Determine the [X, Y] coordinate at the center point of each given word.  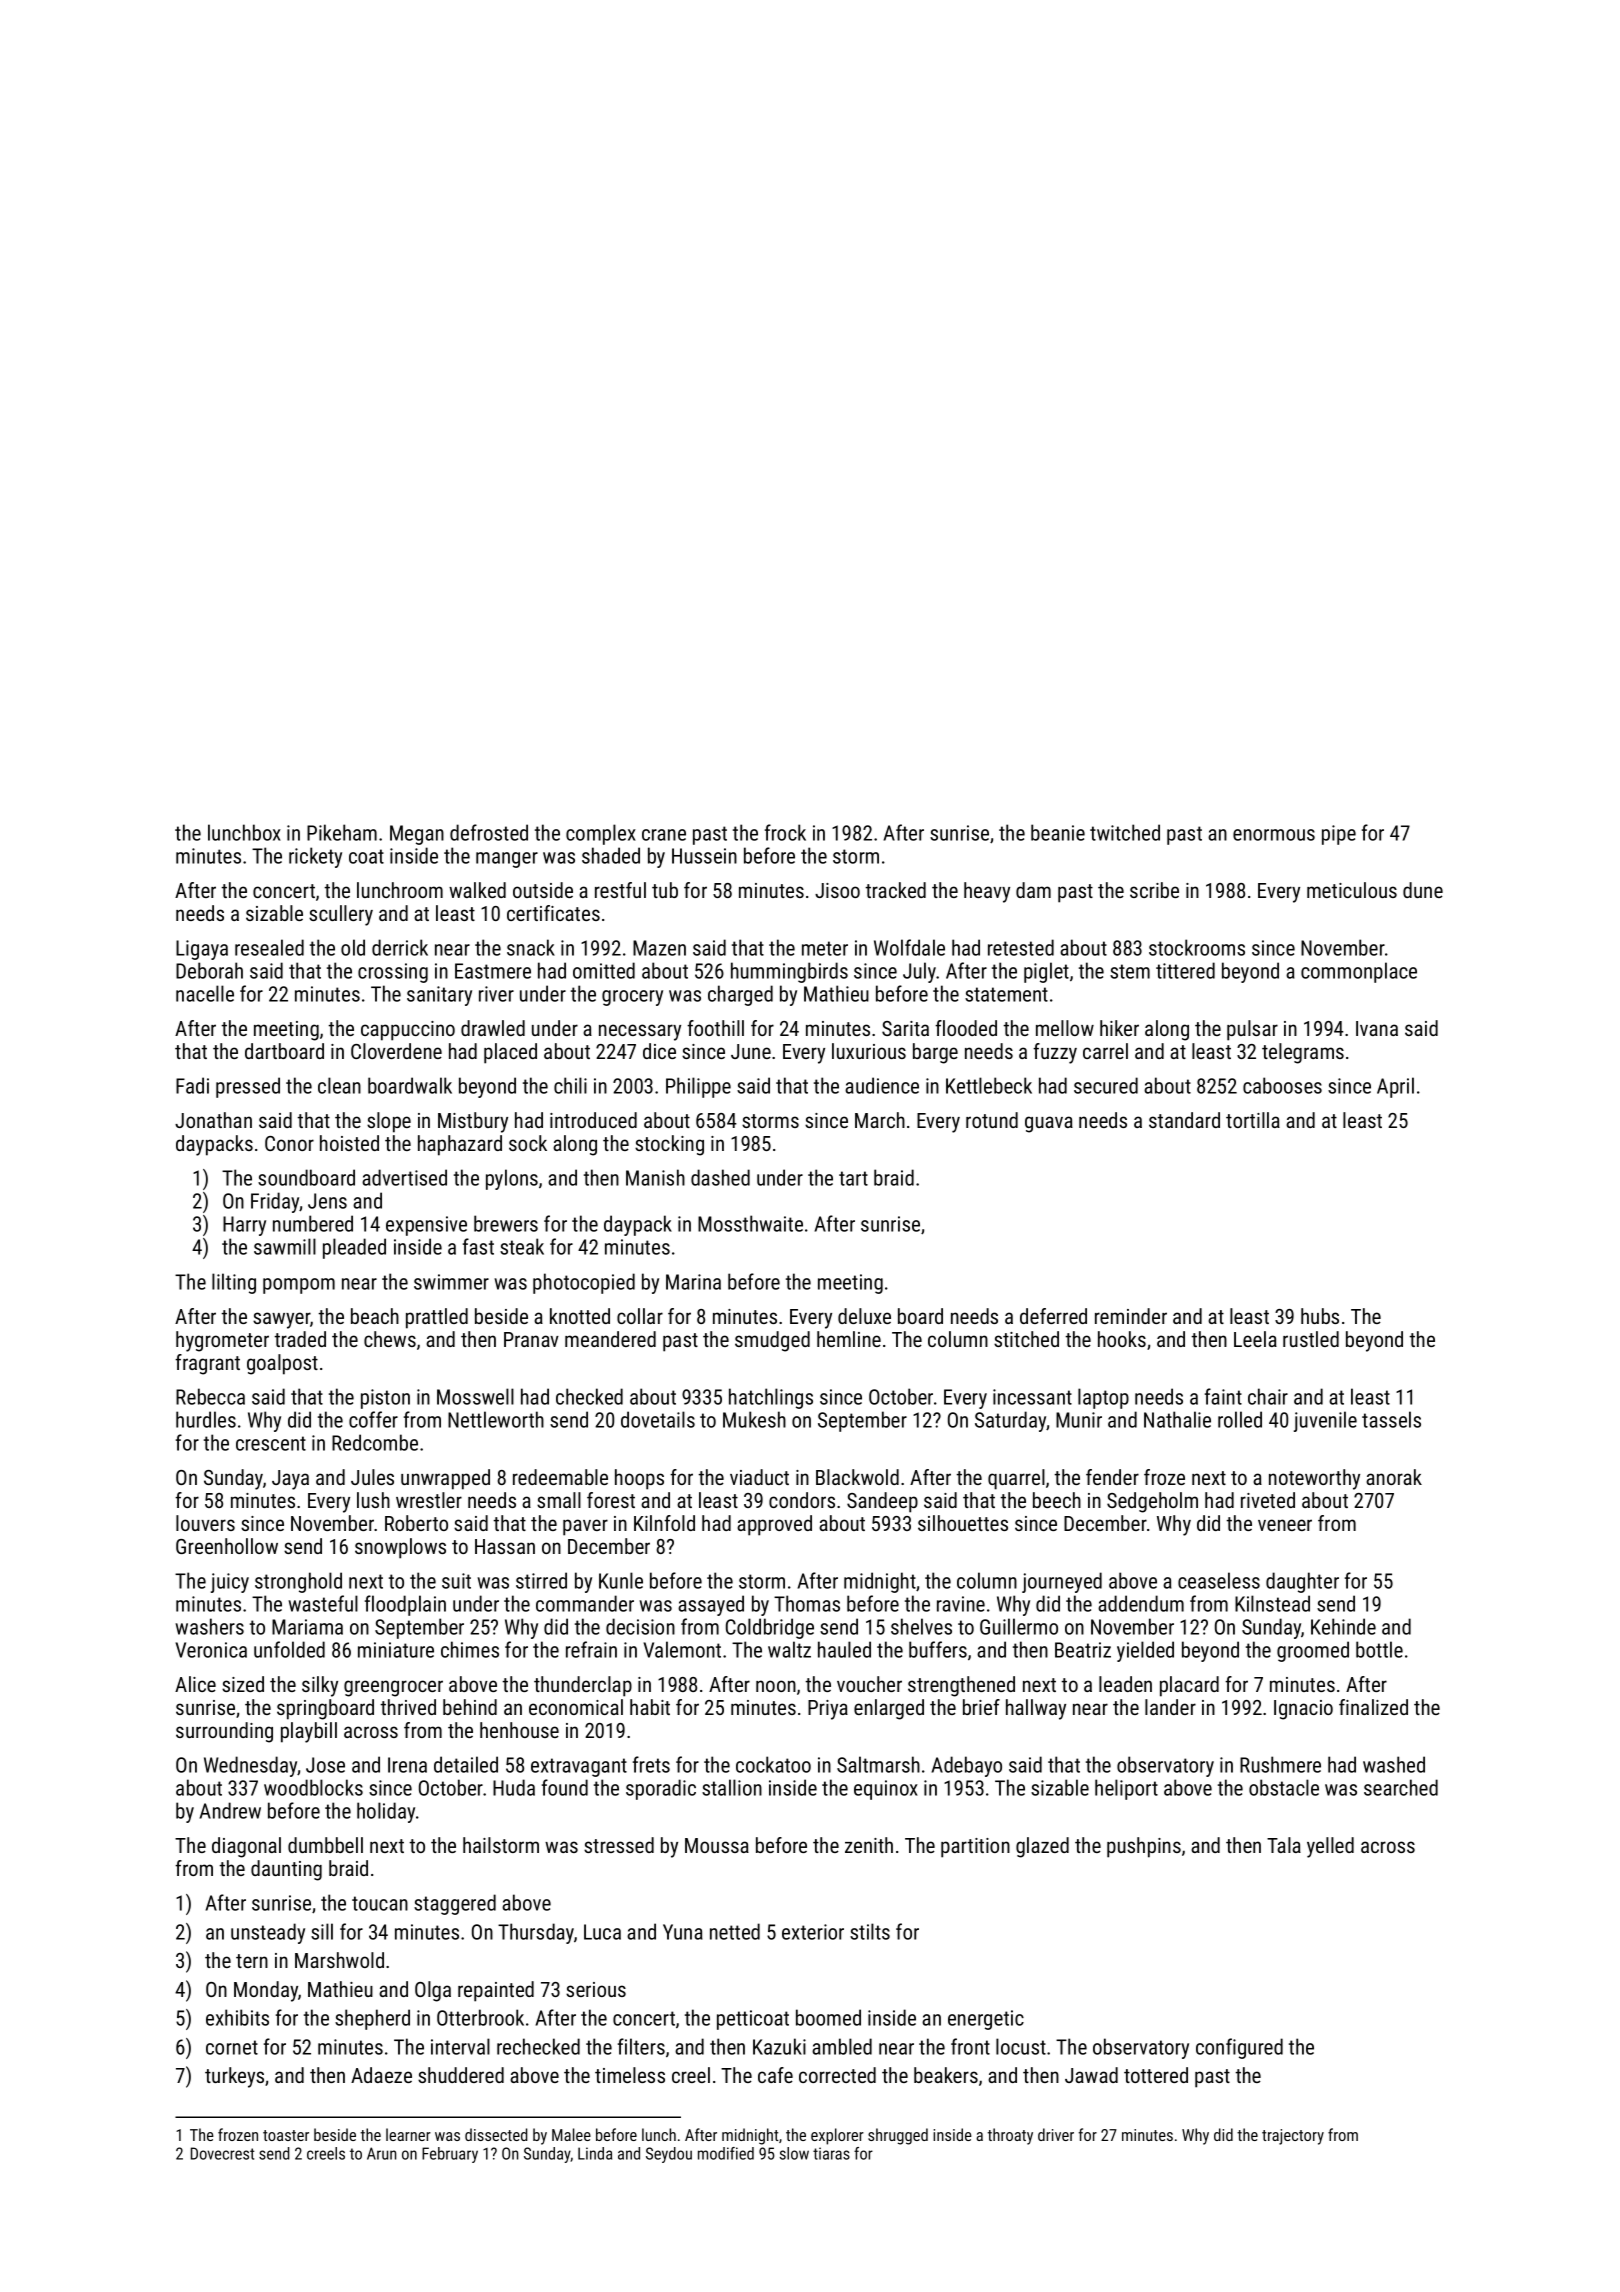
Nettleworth [496, 1419]
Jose [325, 1765]
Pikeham [342, 832]
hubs [1320, 1316]
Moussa [717, 1845]
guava [1049, 1124]
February [450, 2155]
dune [1423, 890]
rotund [992, 1120]
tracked [895, 890]
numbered [313, 1223]
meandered [610, 1339]
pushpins [1144, 1847]
